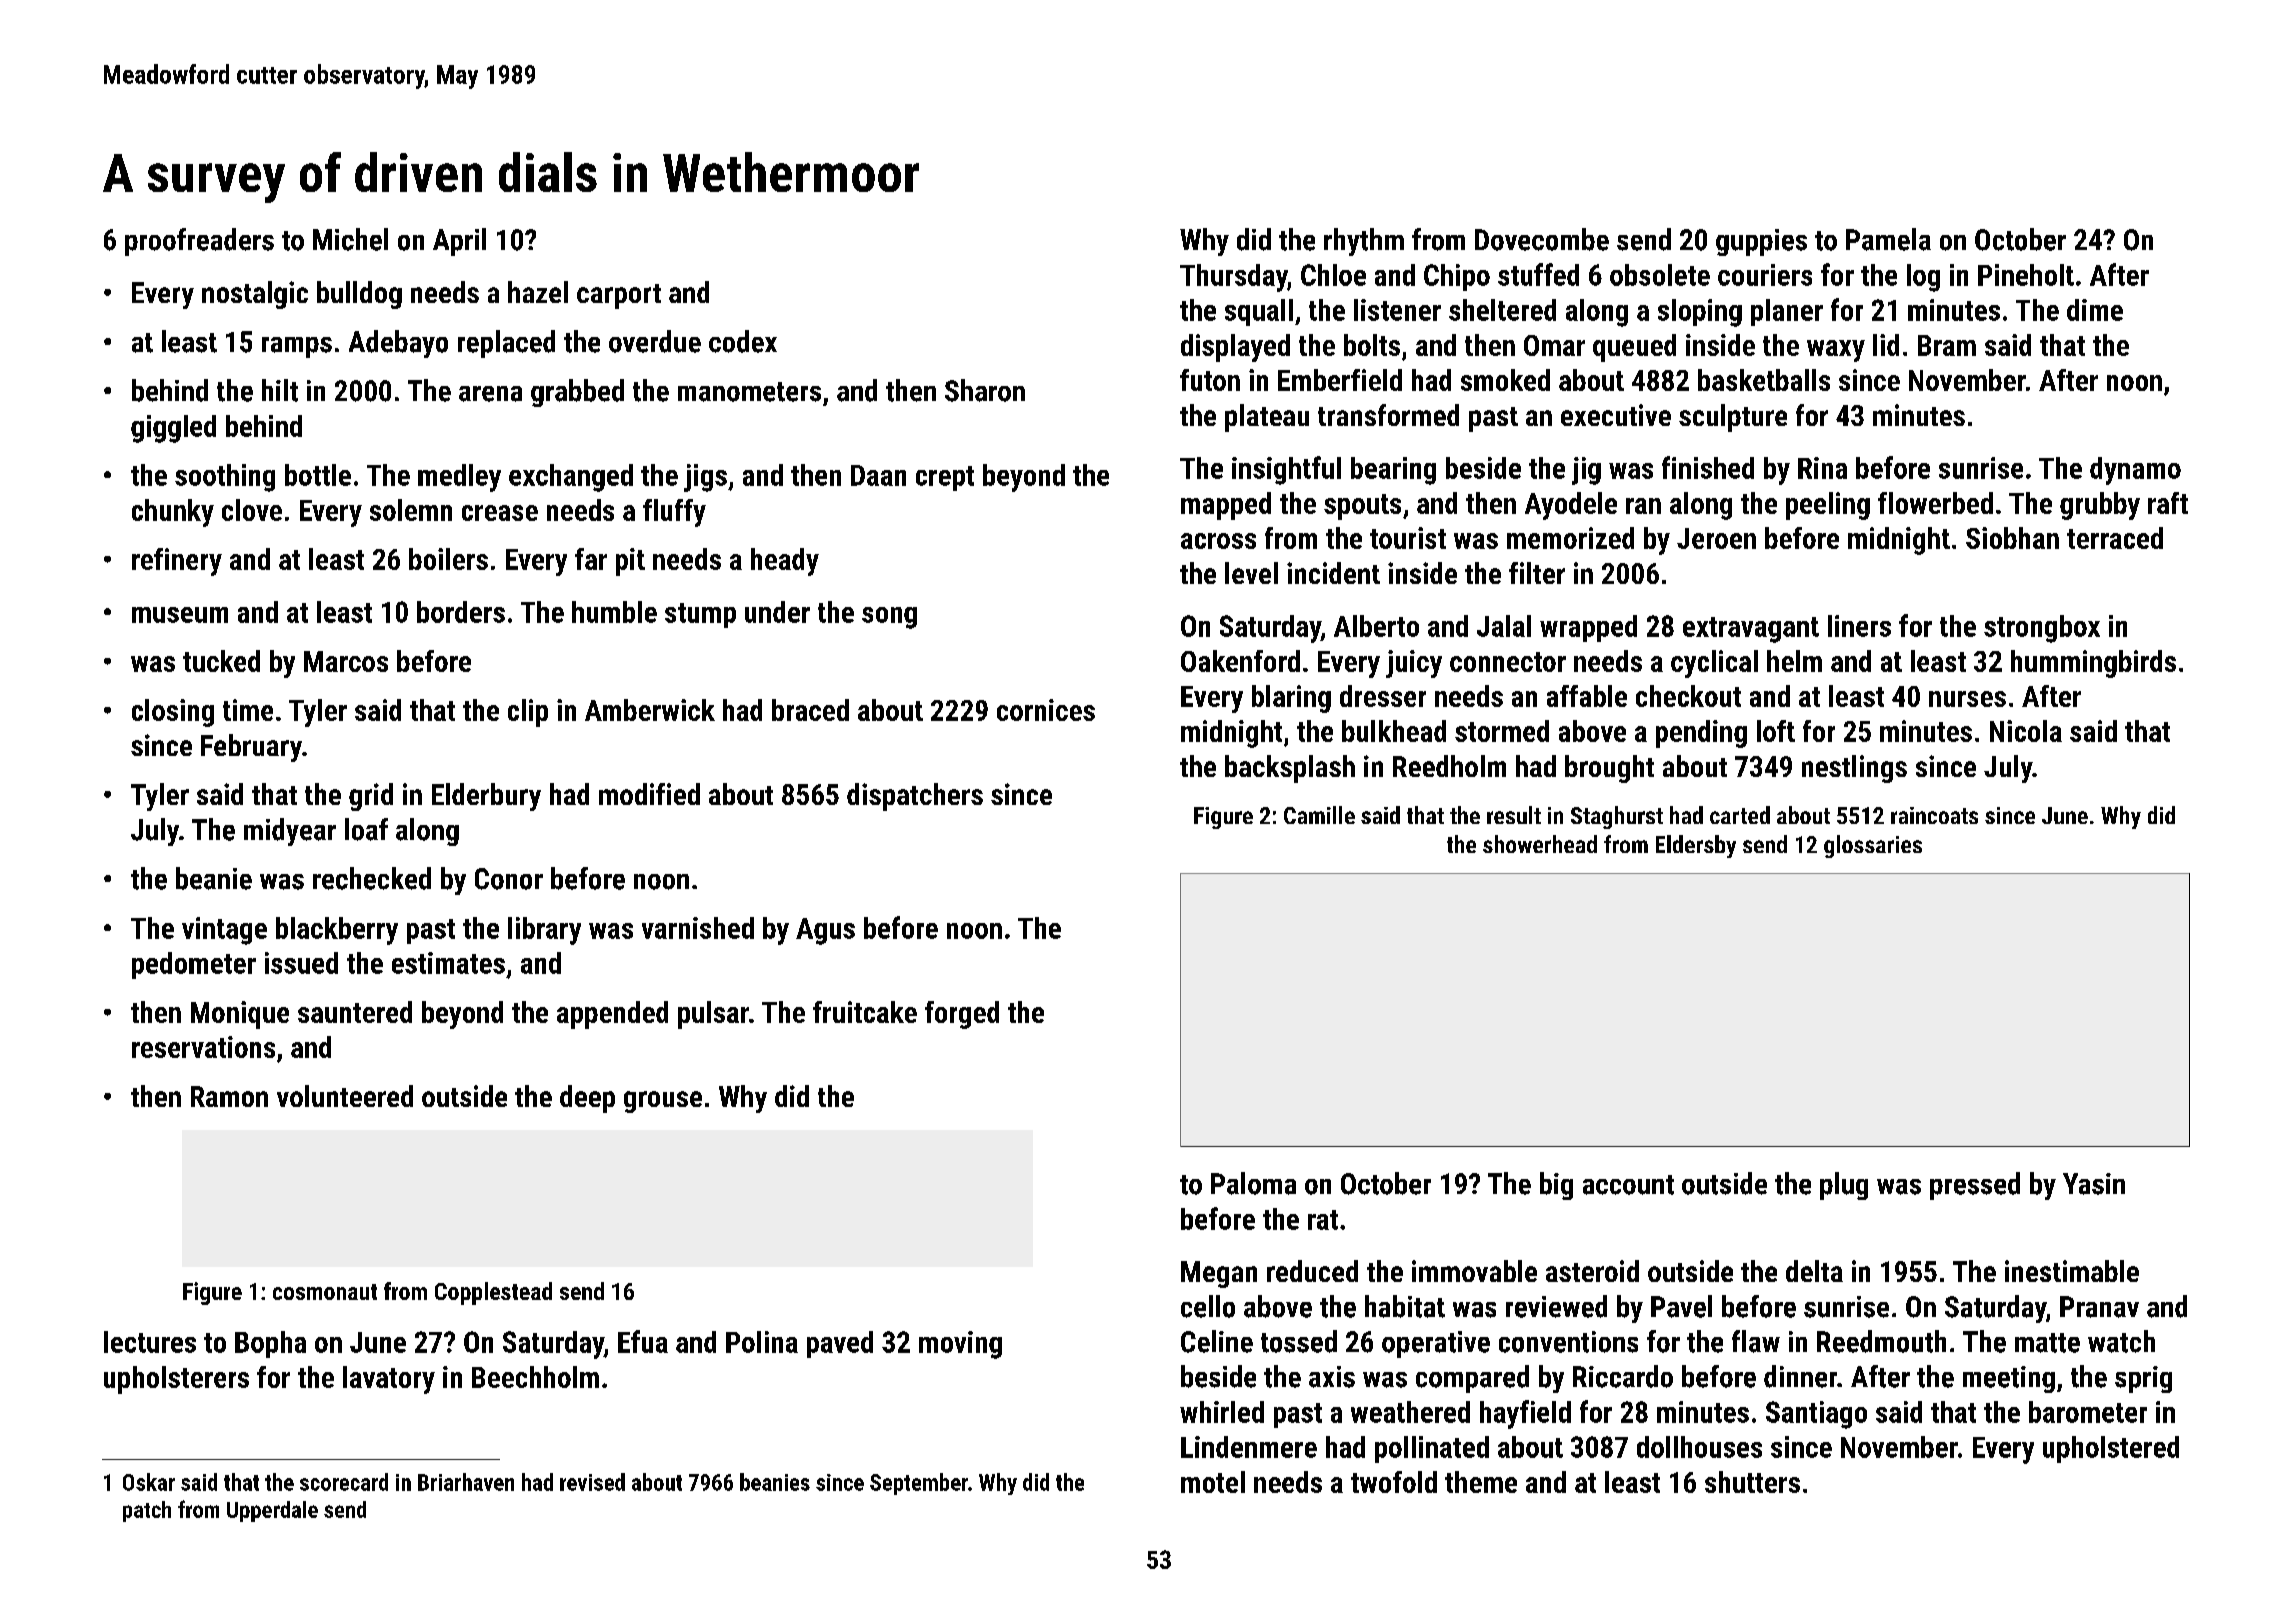 Image resolution: width=2292 pixels, height=1620 pixels. I want to click on sprig, so click(2143, 1379).
